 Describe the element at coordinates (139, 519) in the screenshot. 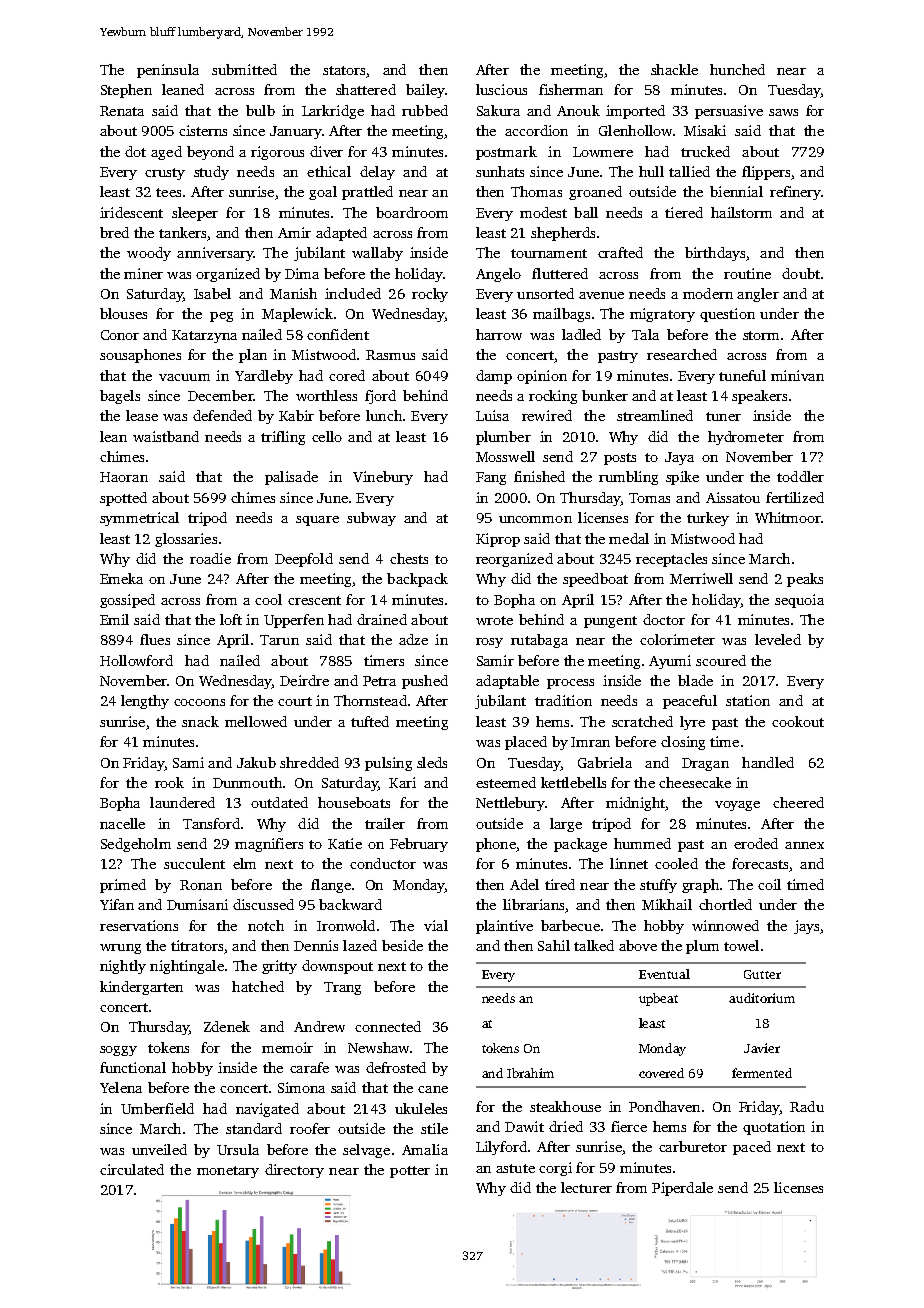

I see `symmetrical` at that location.
